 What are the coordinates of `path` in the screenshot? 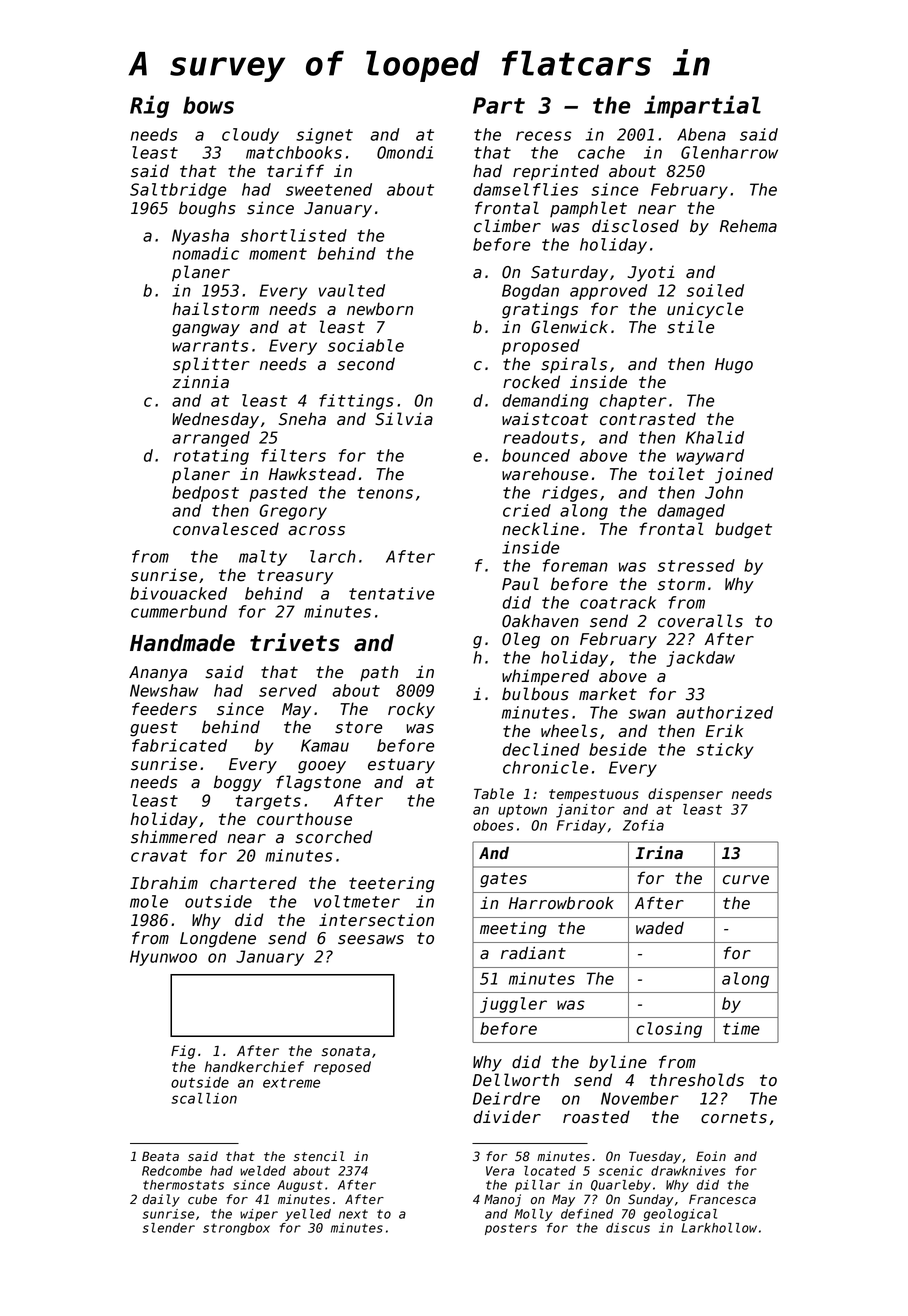 It's located at (379, 673).
